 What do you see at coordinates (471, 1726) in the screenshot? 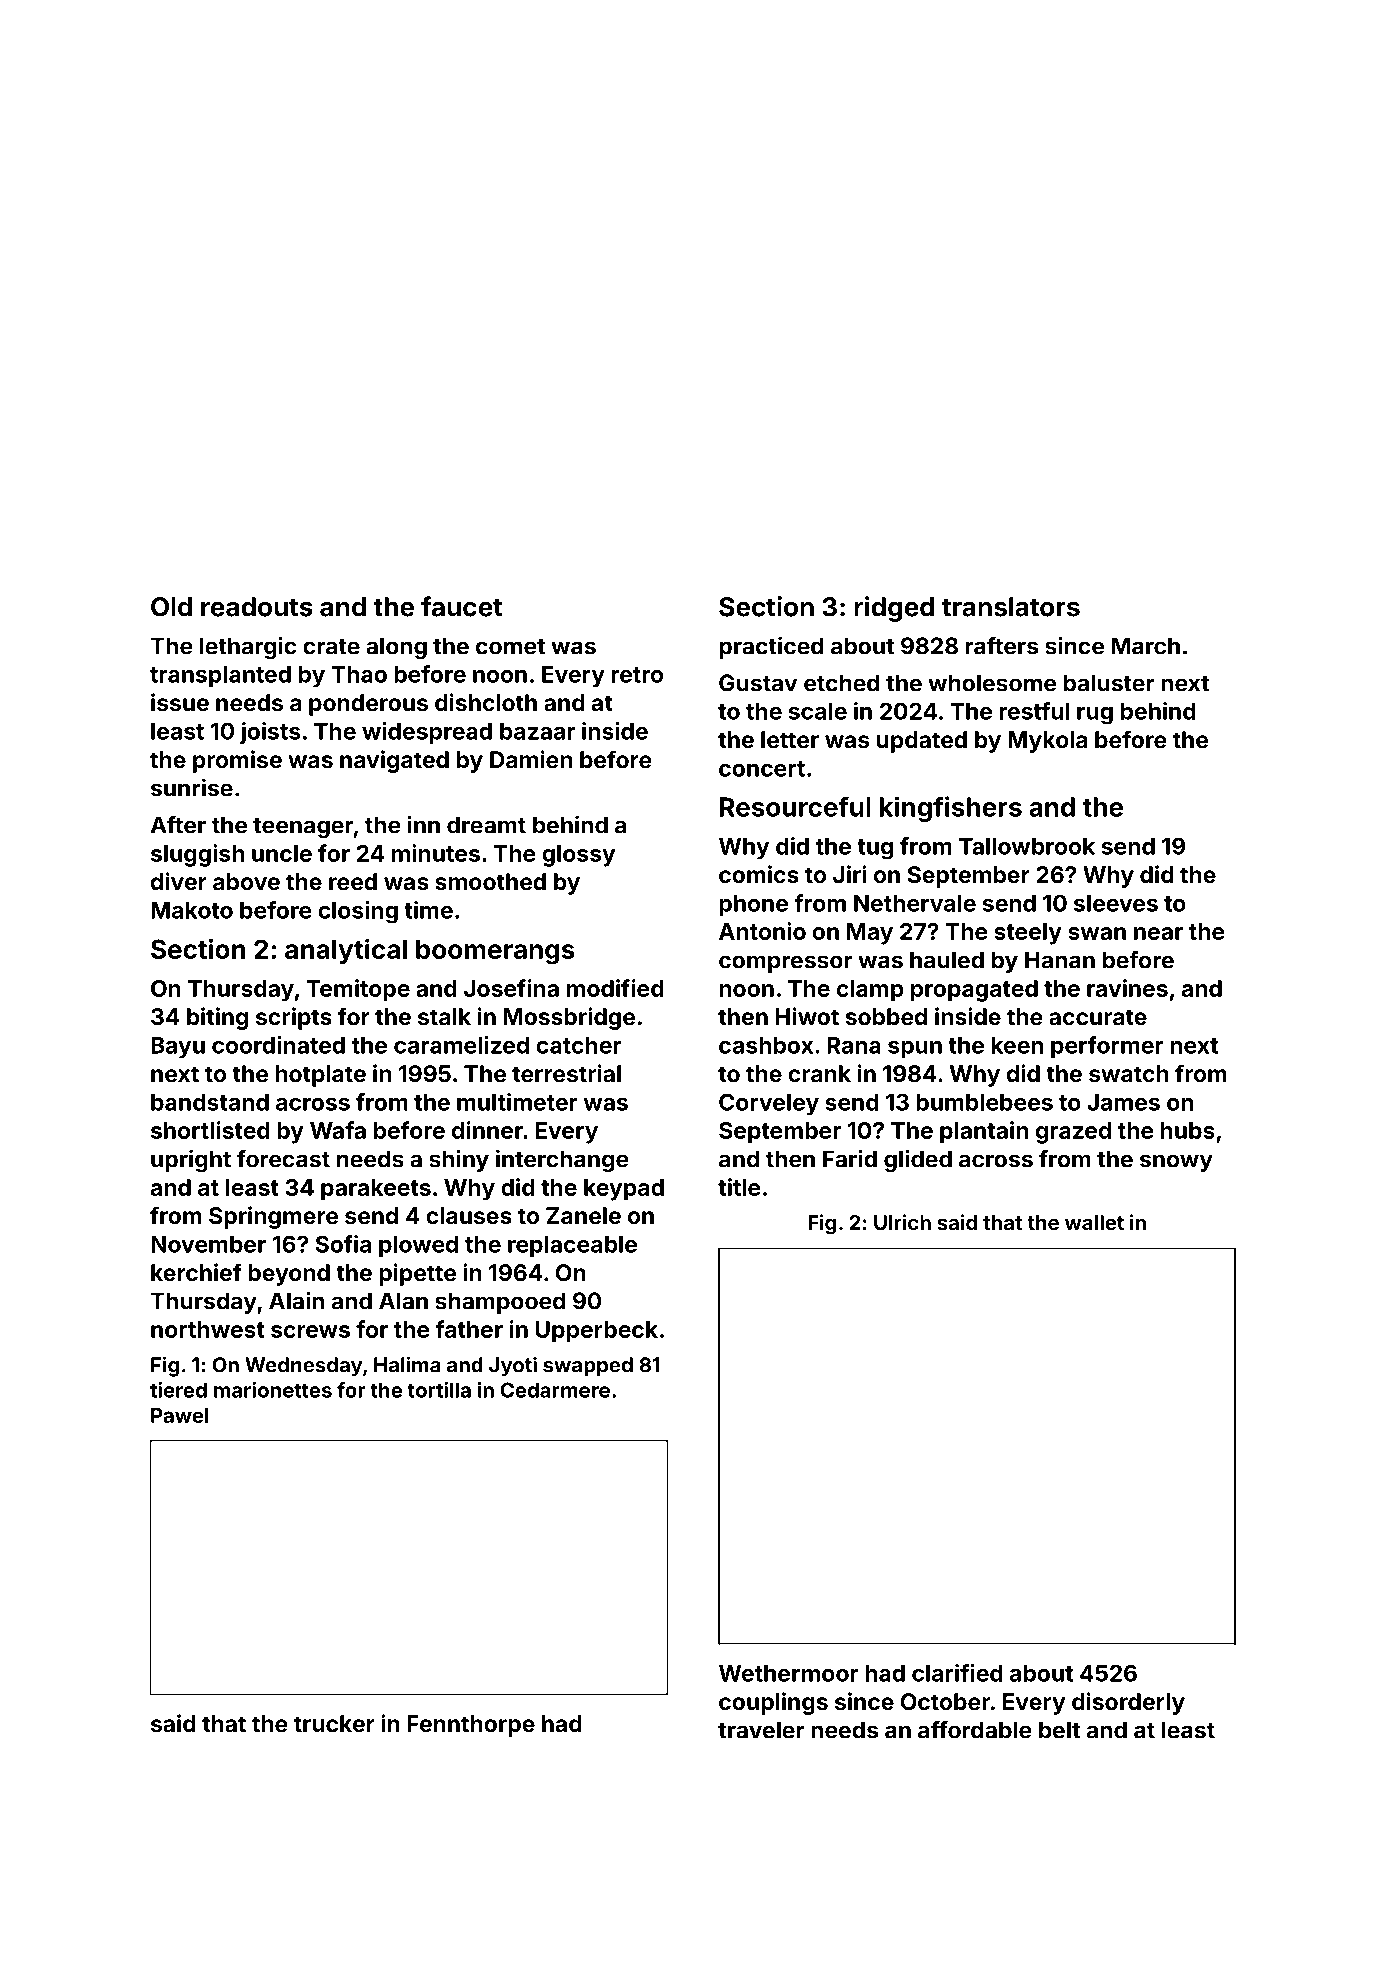
I see `Fennthorpe` at bounding box center [471, 1726].
